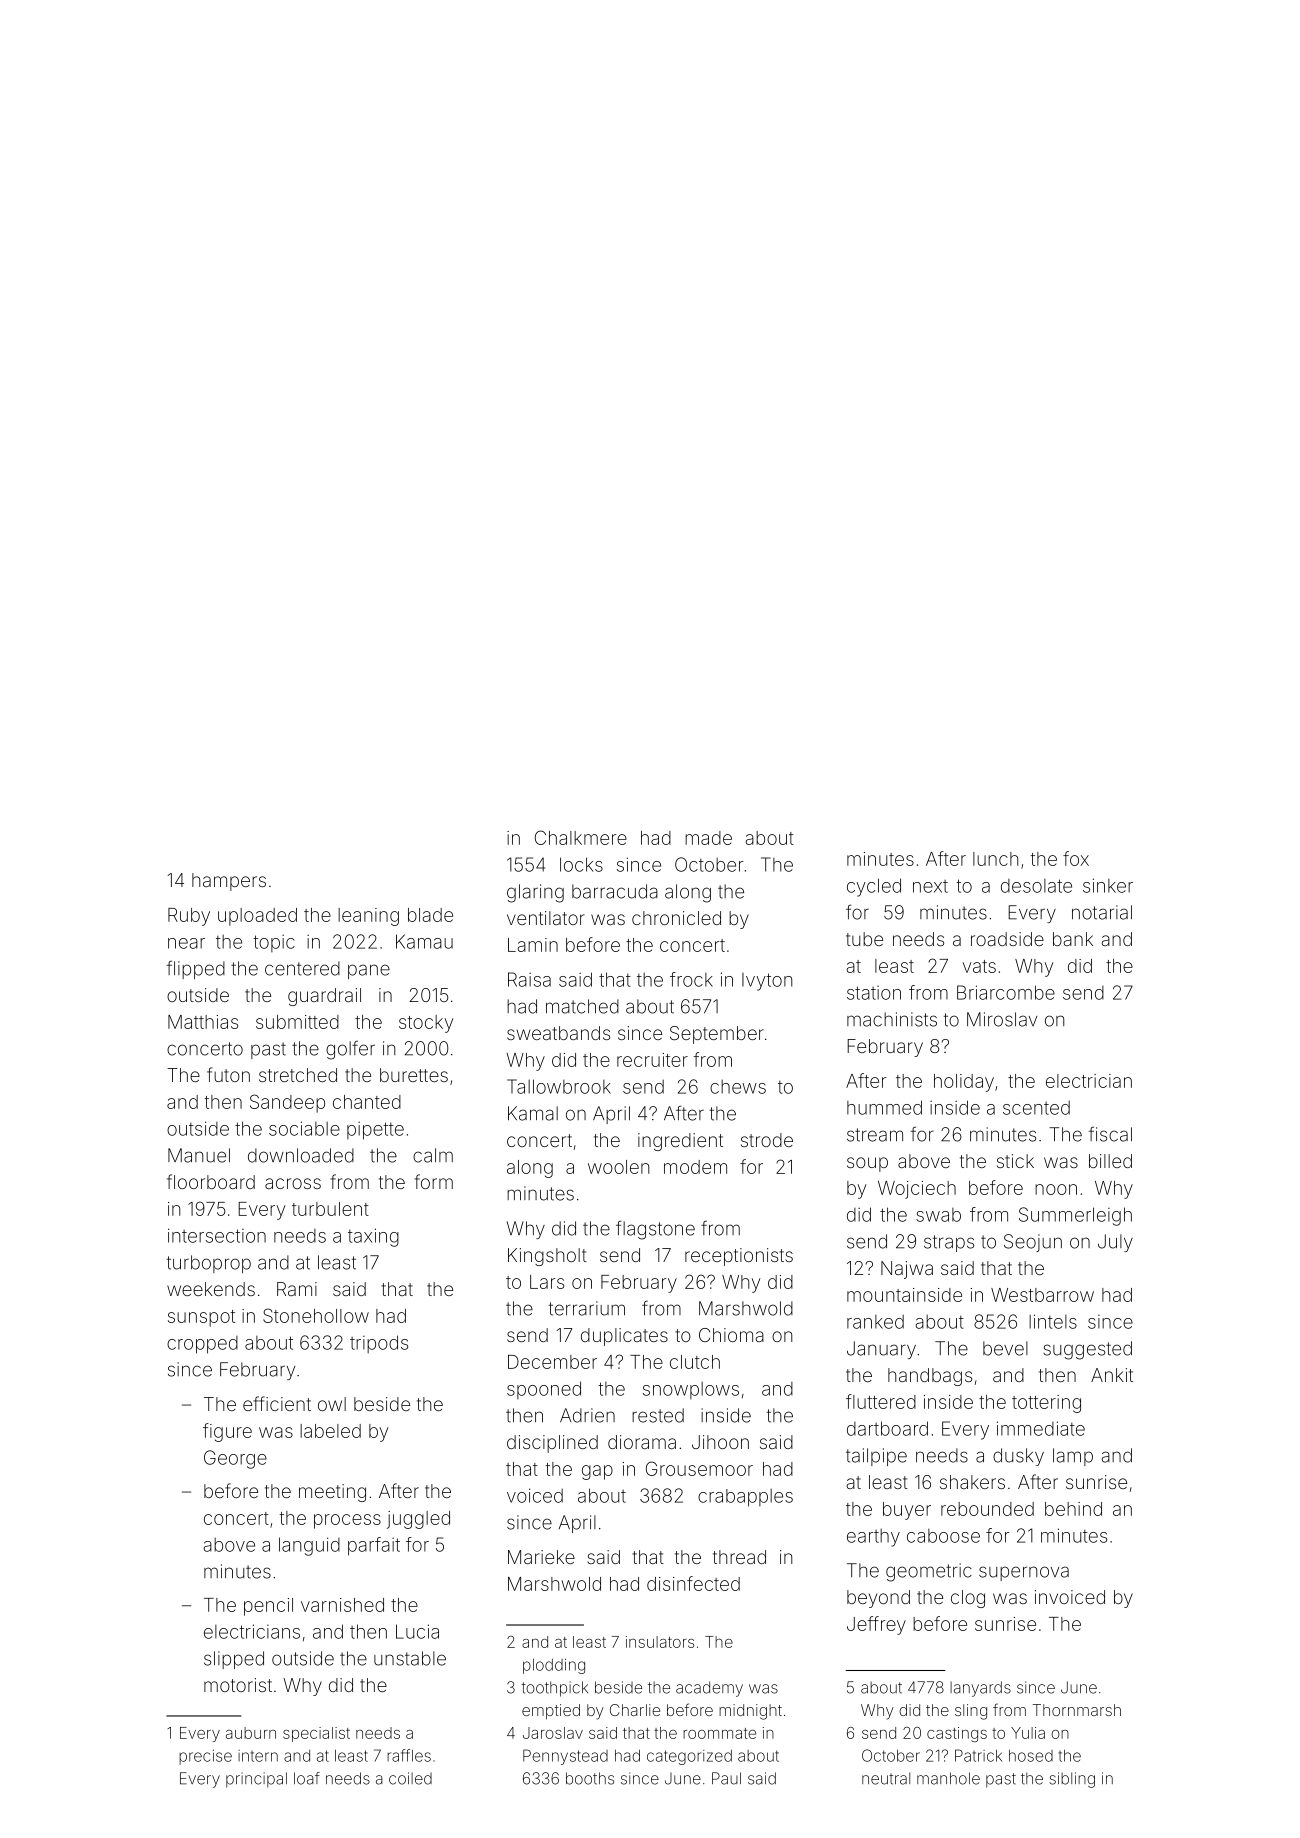 The width and height of the screenshot is (1300, 1838). Describe the element at coordinates (907, 1270) in the screenshot. I see `Najwa` at that location.
